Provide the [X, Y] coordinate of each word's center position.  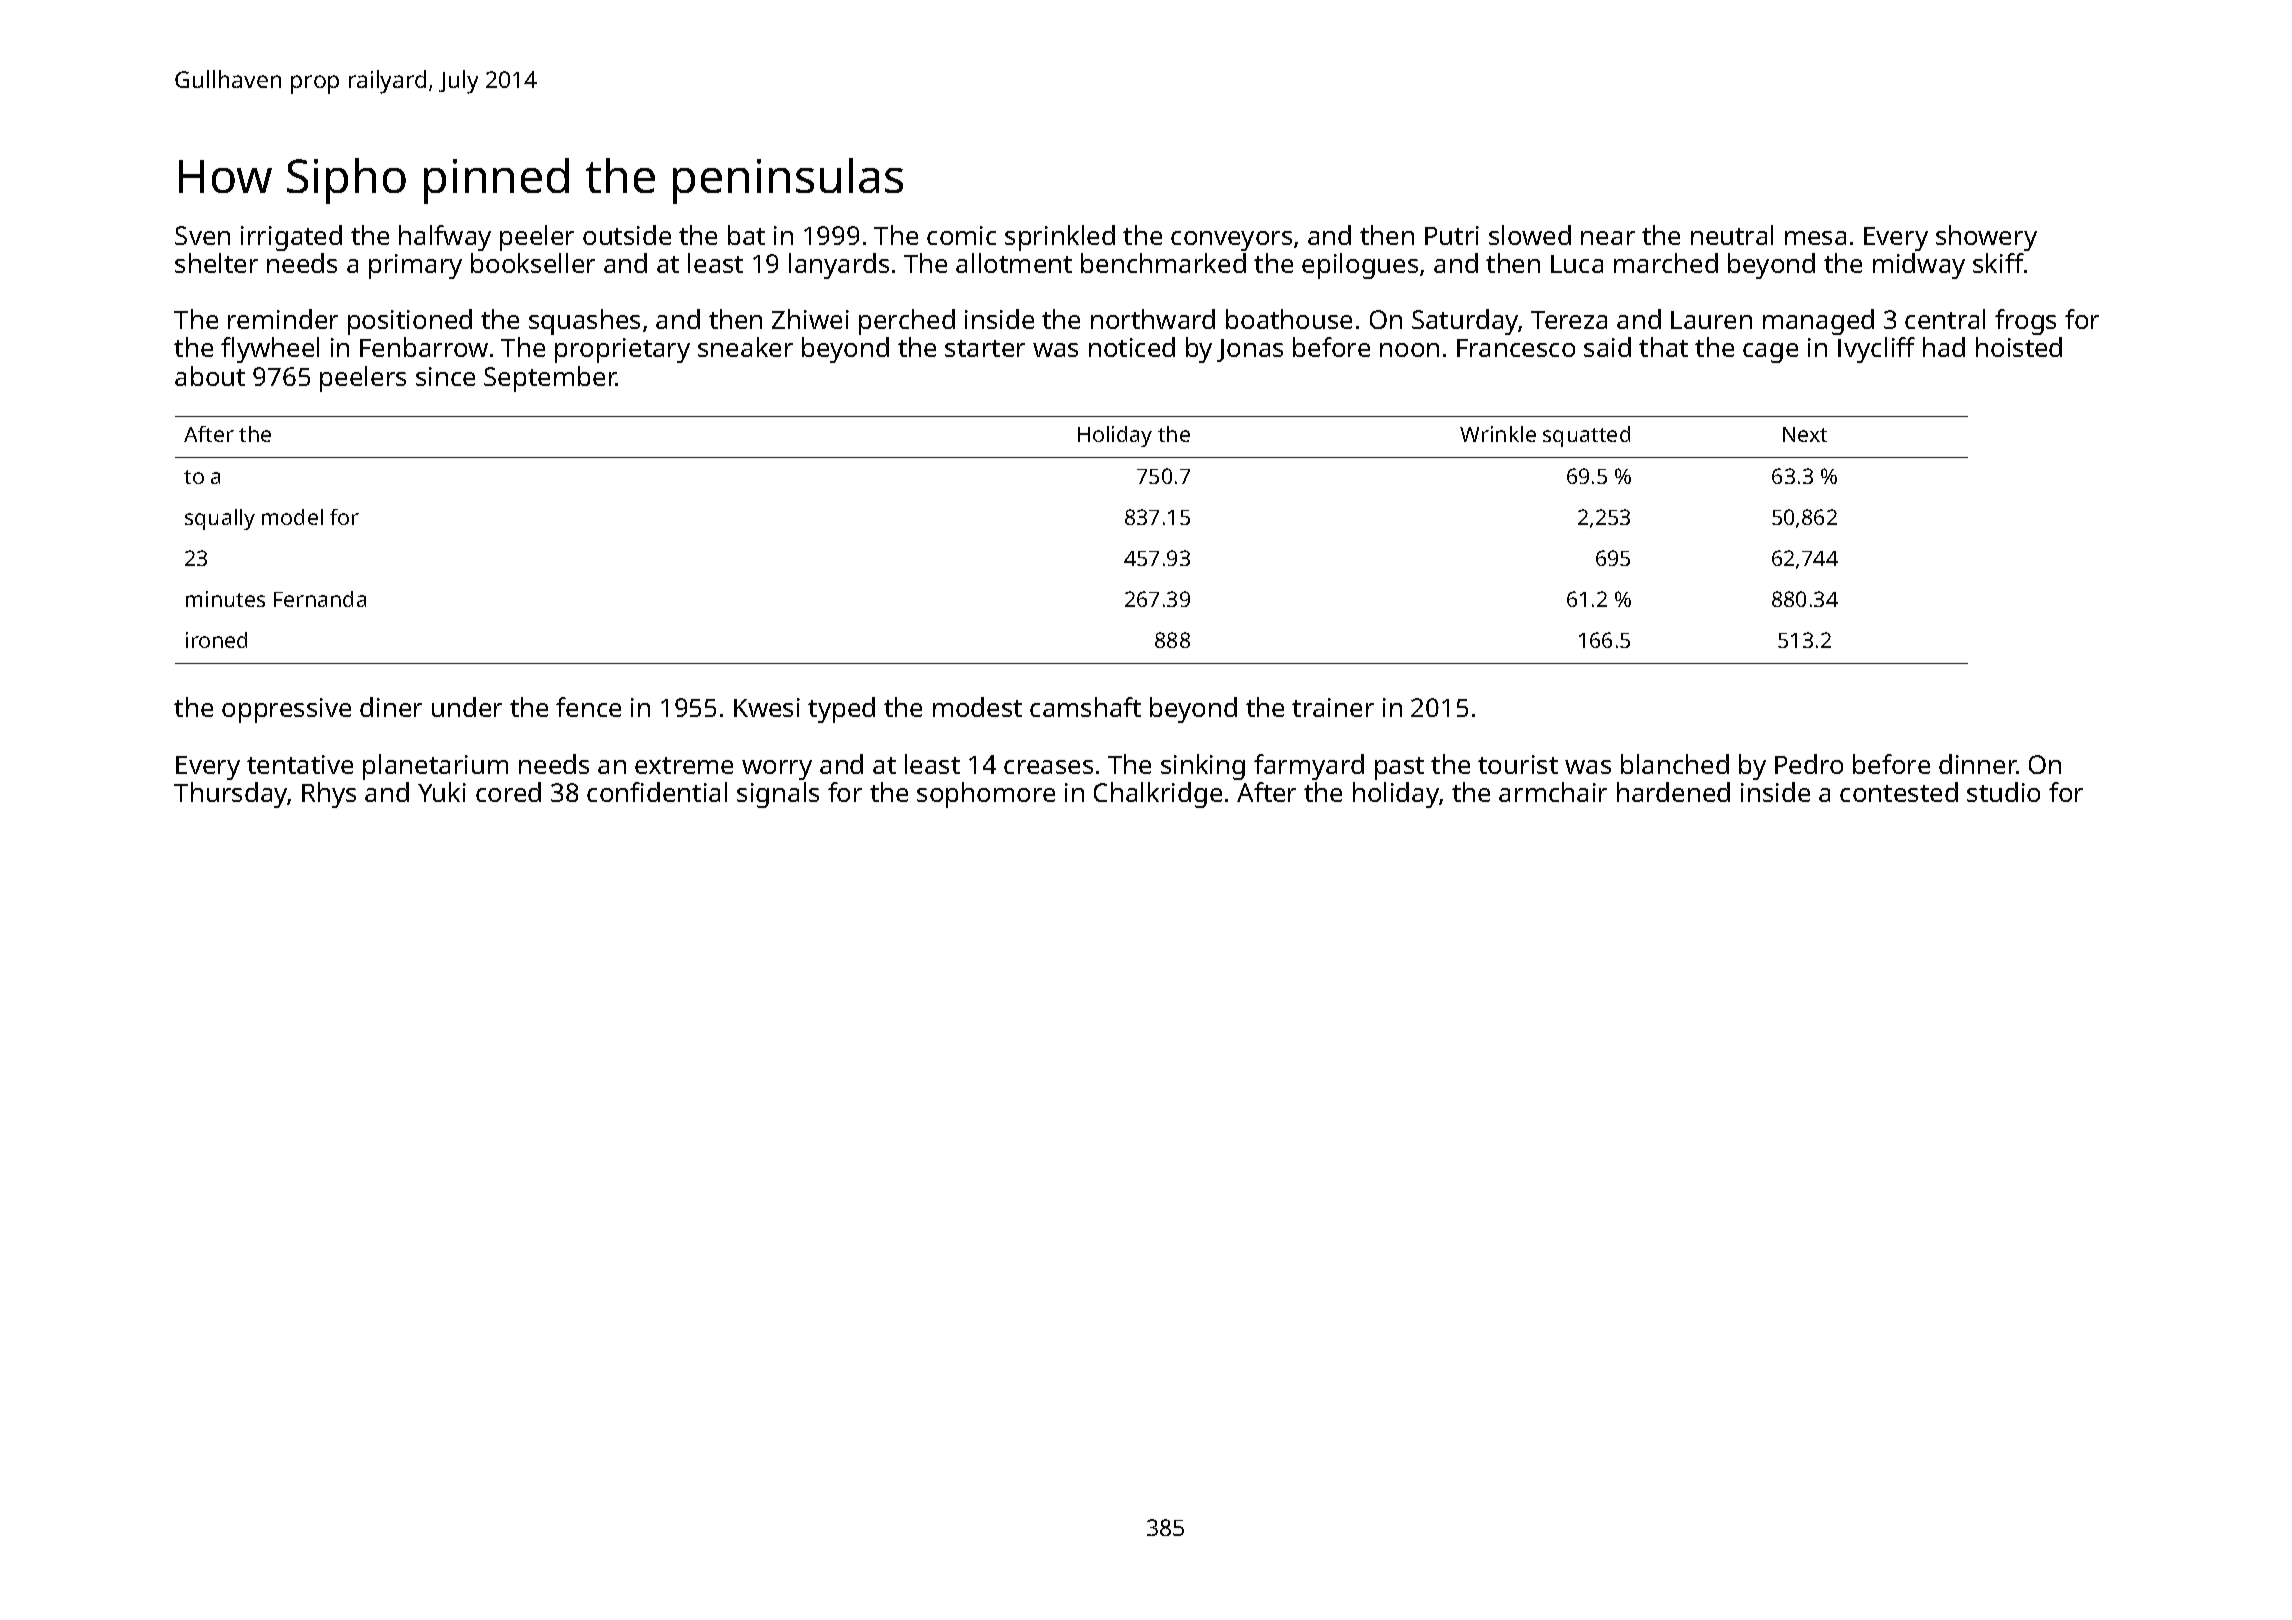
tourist [1518, 764]
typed [841, 710]
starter [985, 348]
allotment [1014, 263]
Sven [202, 235]
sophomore [986, 795]
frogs [2025, 322]
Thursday [231, 795]
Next [1805, 434]
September [550, 379]
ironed [216, 640]
